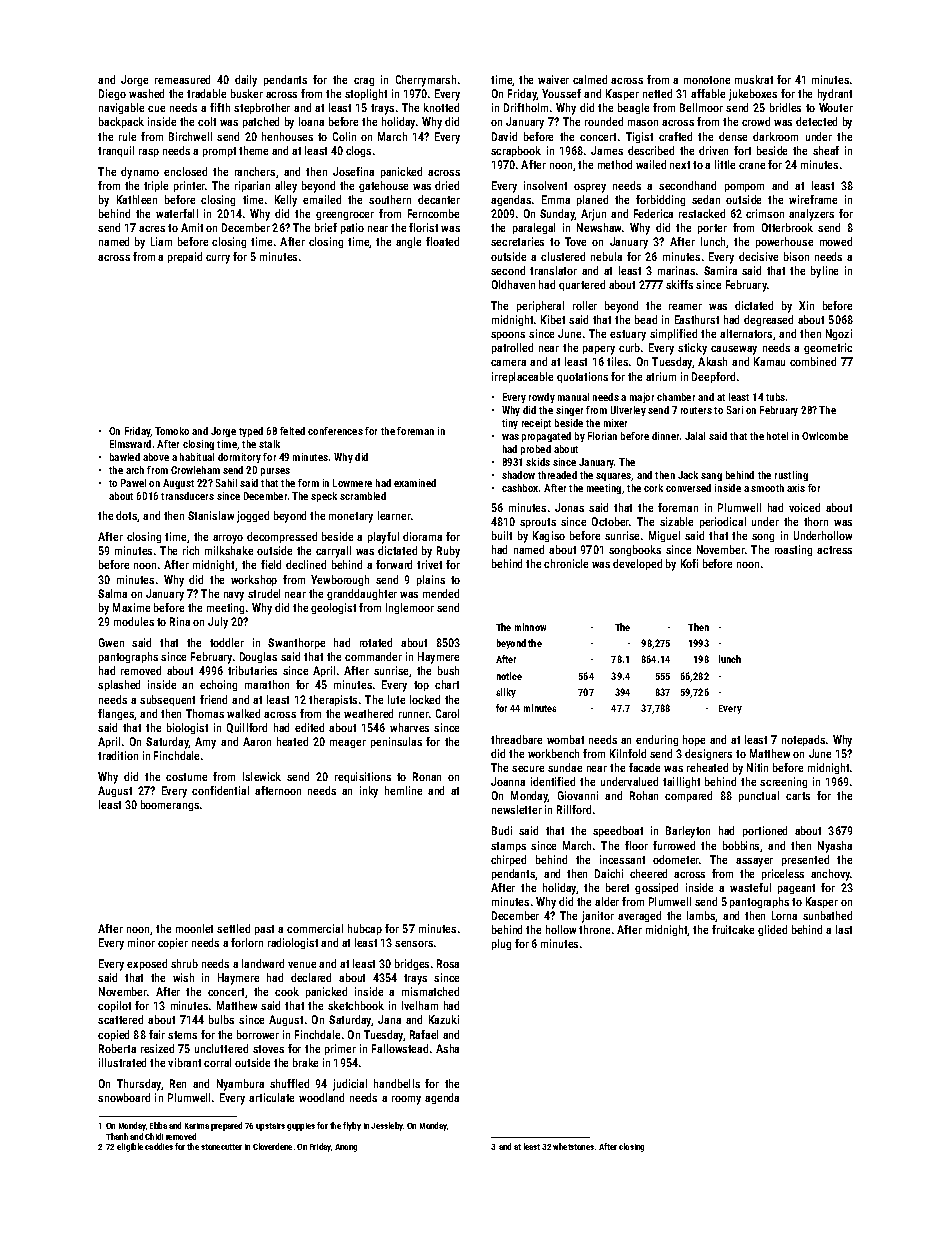  I want to click on calmed, so click(590, 79).
